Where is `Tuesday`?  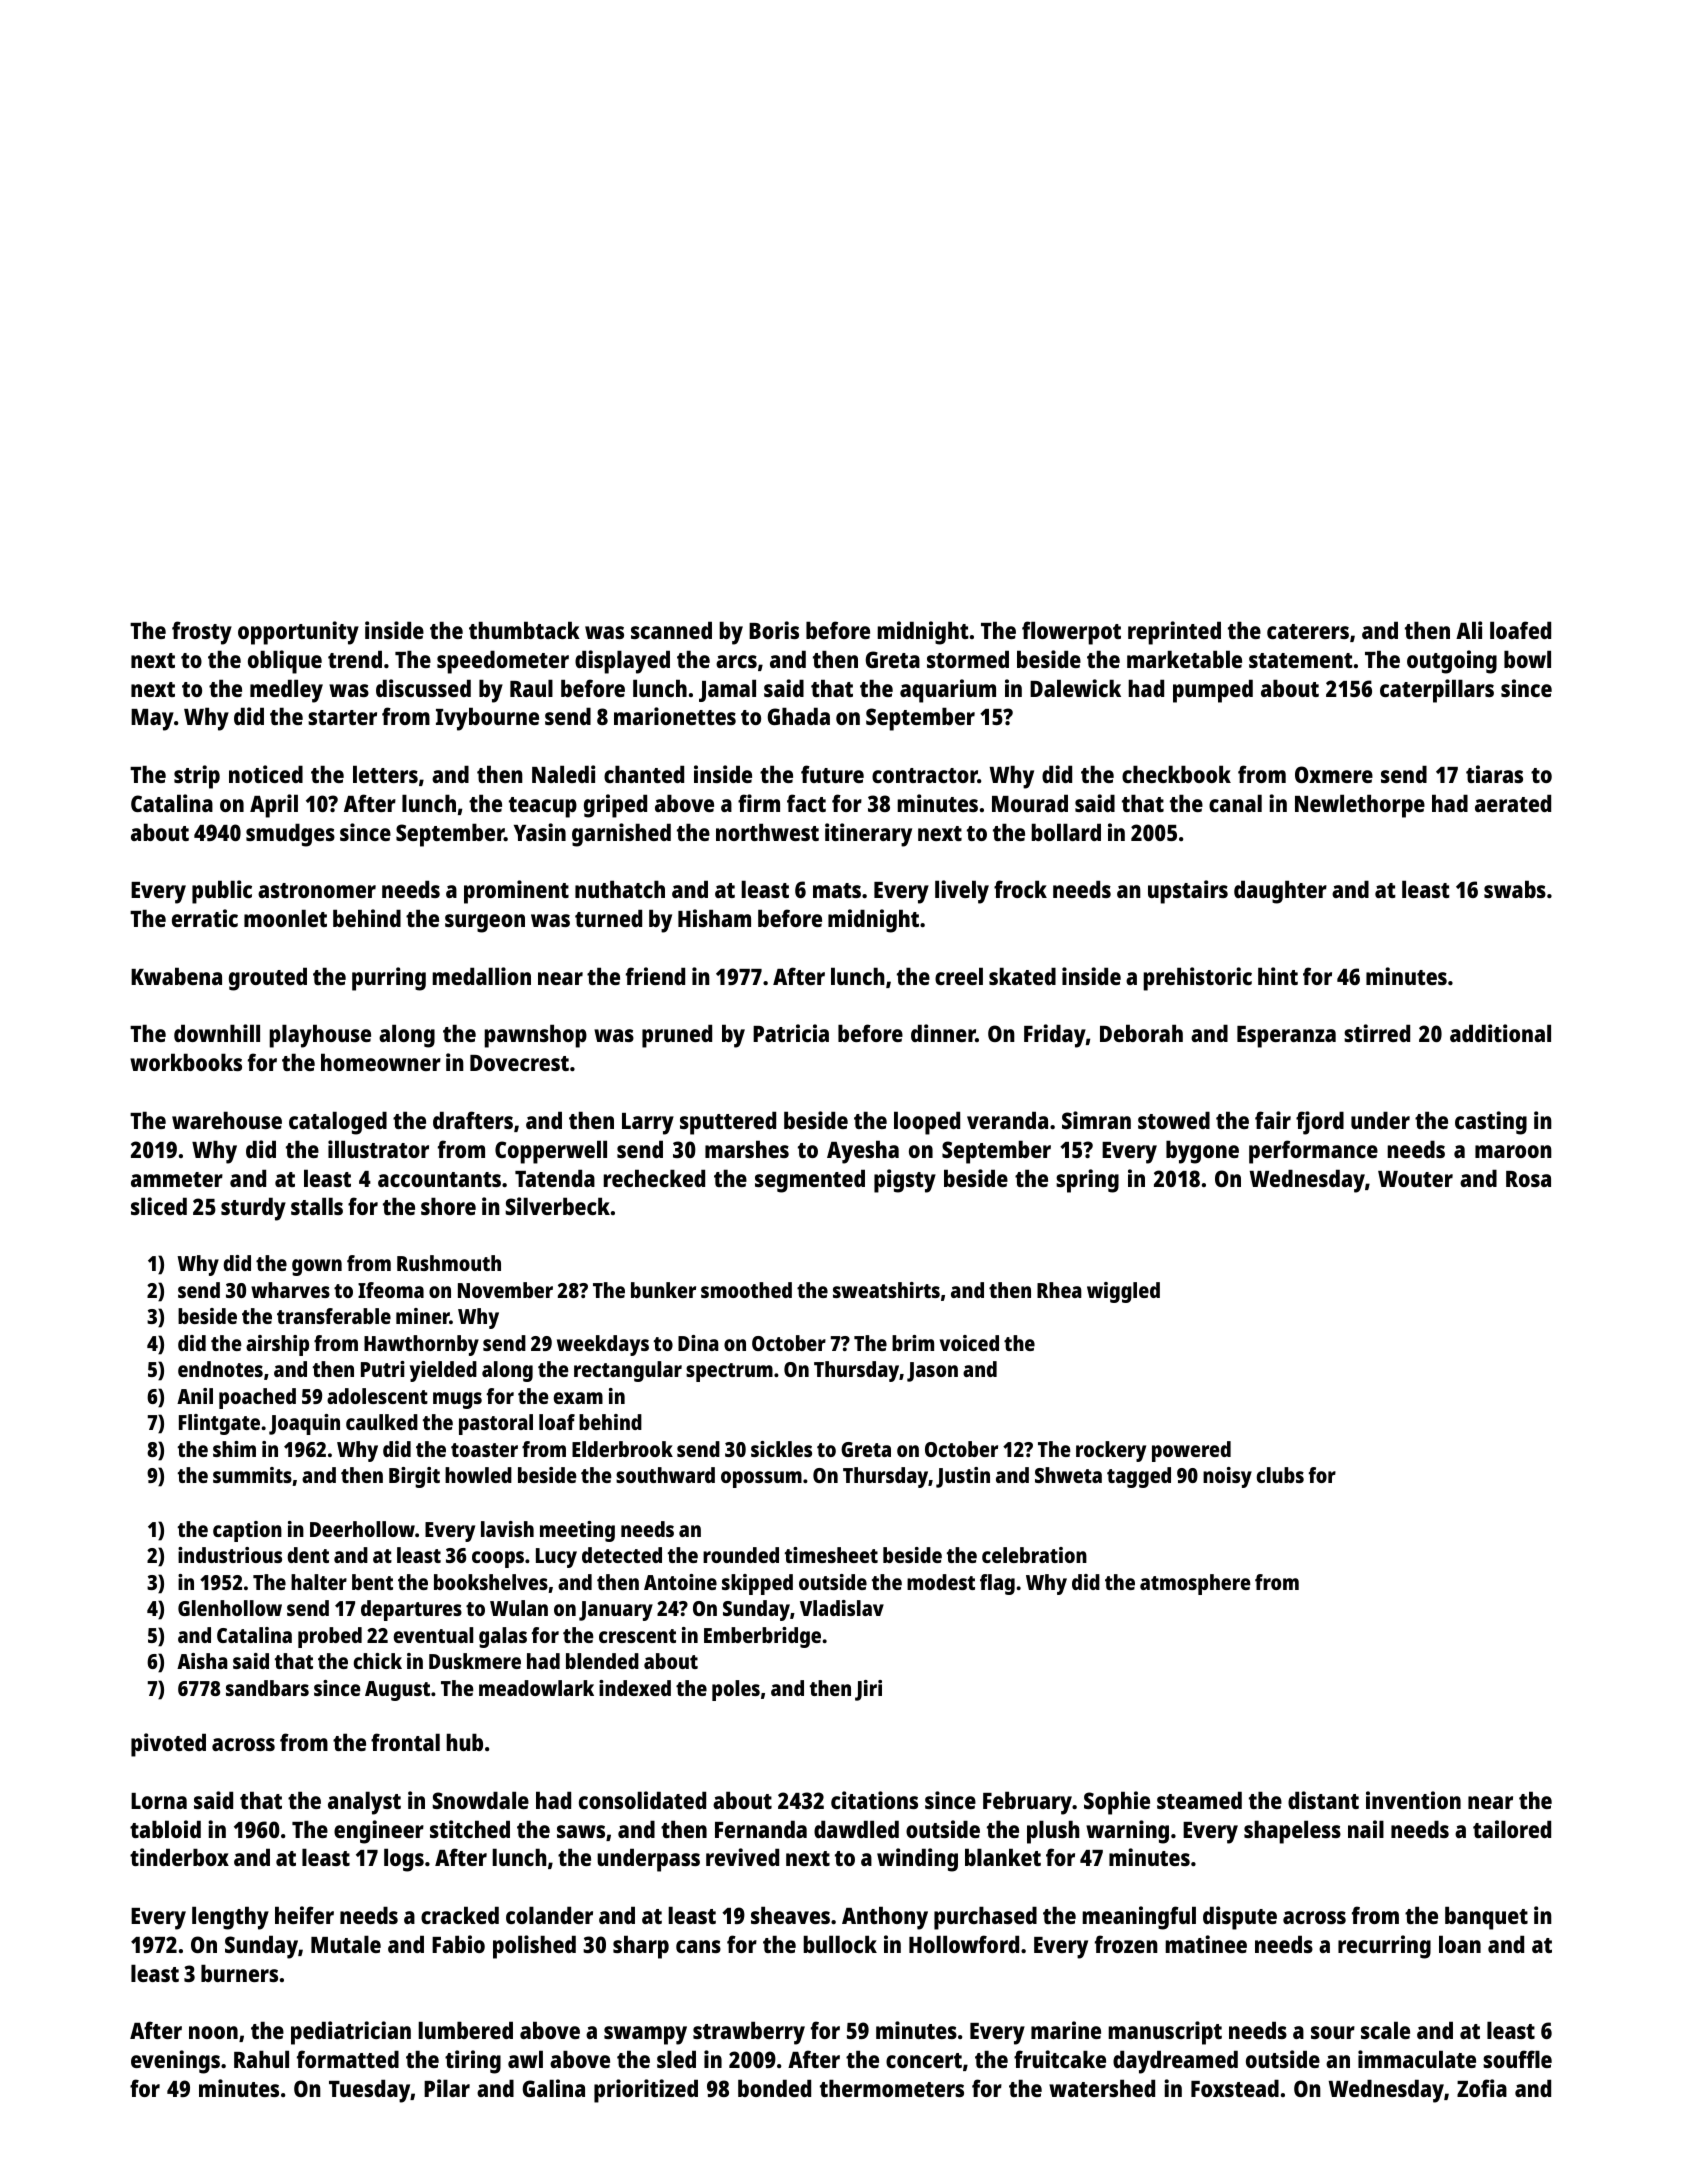 Tuesday is located at coordinates (370, 2091).
